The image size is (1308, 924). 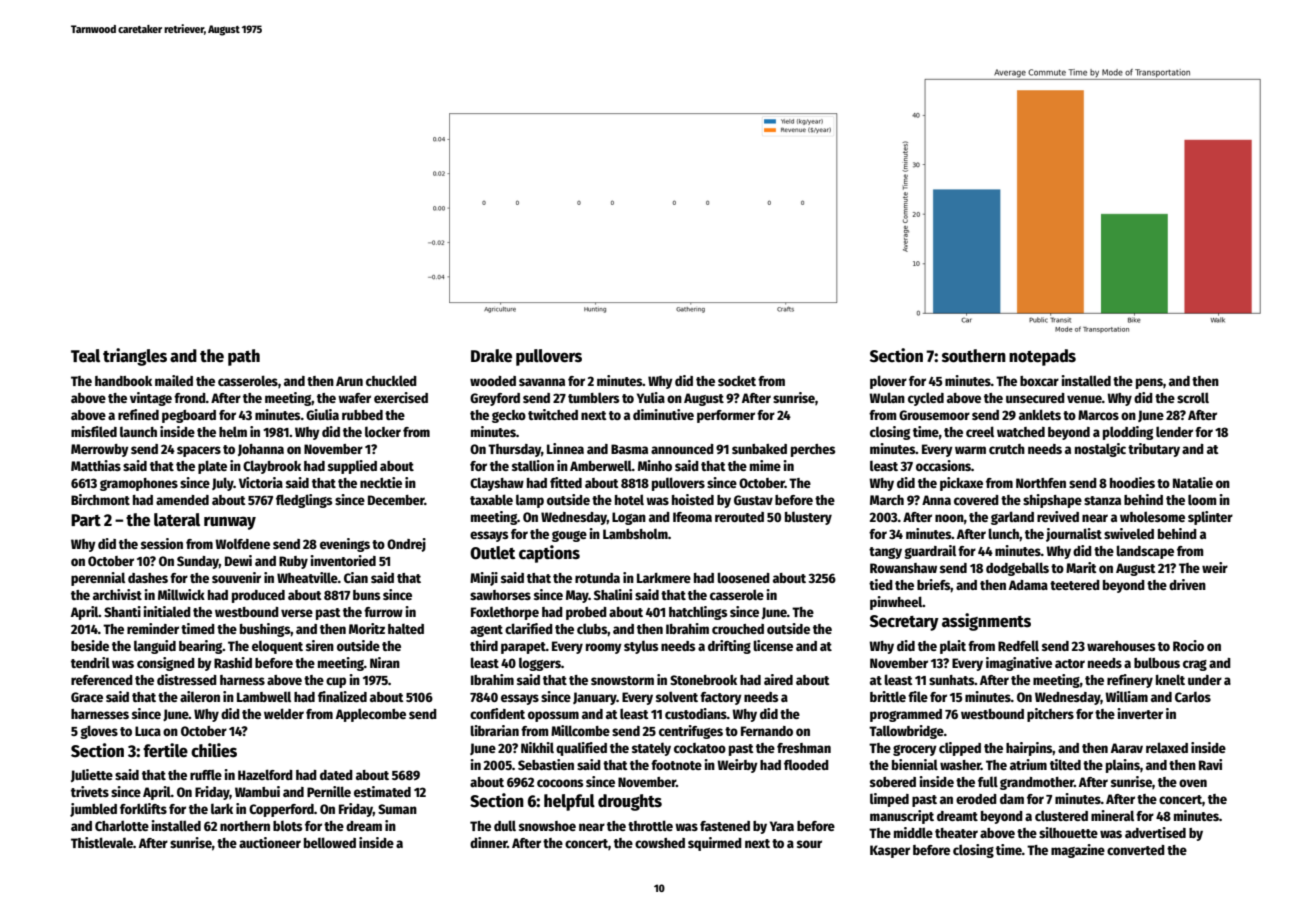 What do you see at coordinates (491, 356) in the page?
I see `Drake` at bounding box center [491, 356].
